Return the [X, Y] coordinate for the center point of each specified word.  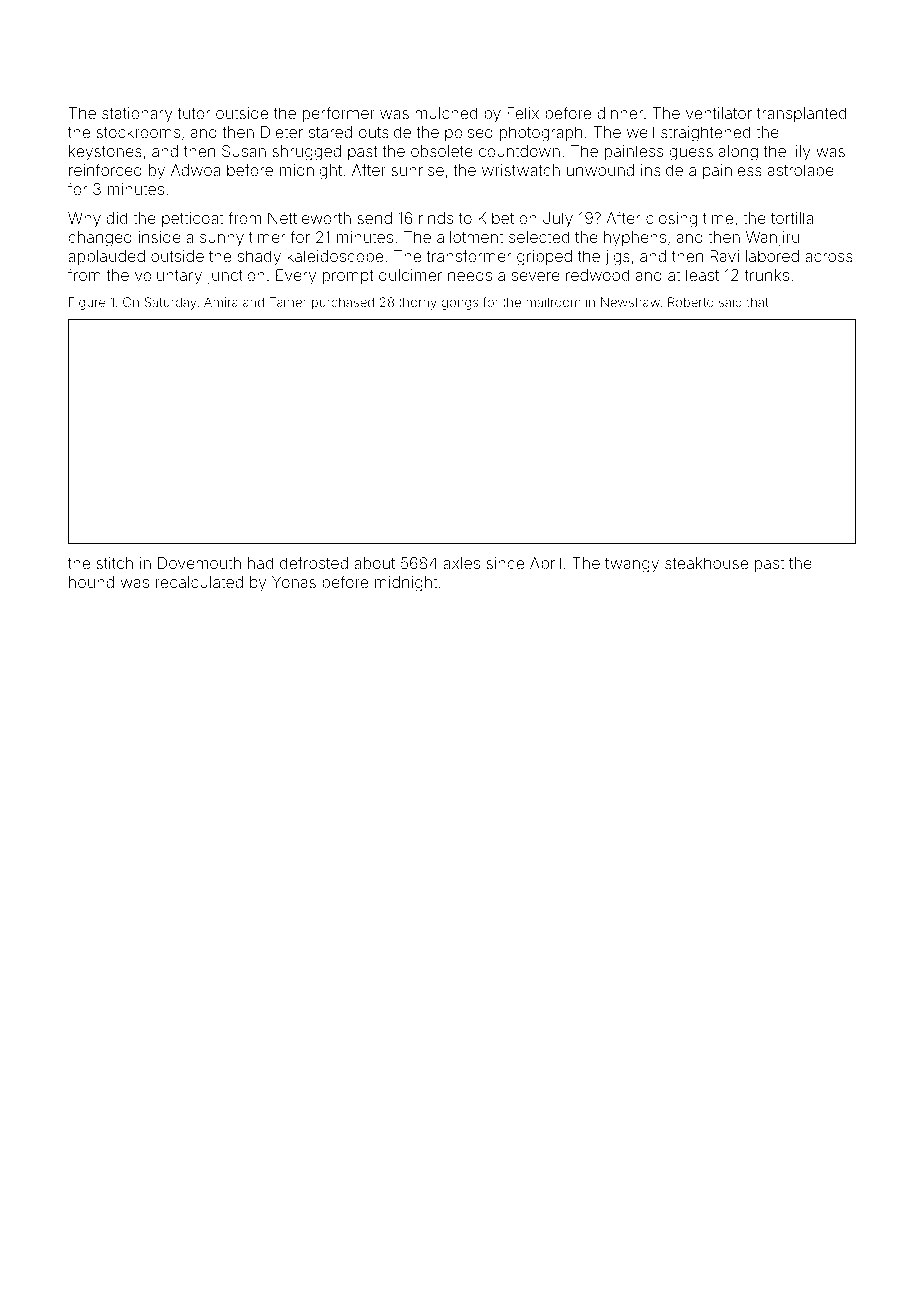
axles [461, 563]
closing [671, 220]
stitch [114, 563]
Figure [87, 303]
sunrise [417, 170]
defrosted [314, 562]
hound [91, 582]
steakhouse [706, 563]
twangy [632, 565]
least [702, 275]
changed [100, 239]
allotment [470, 237]
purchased [343, 303]
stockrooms [138, 132]
